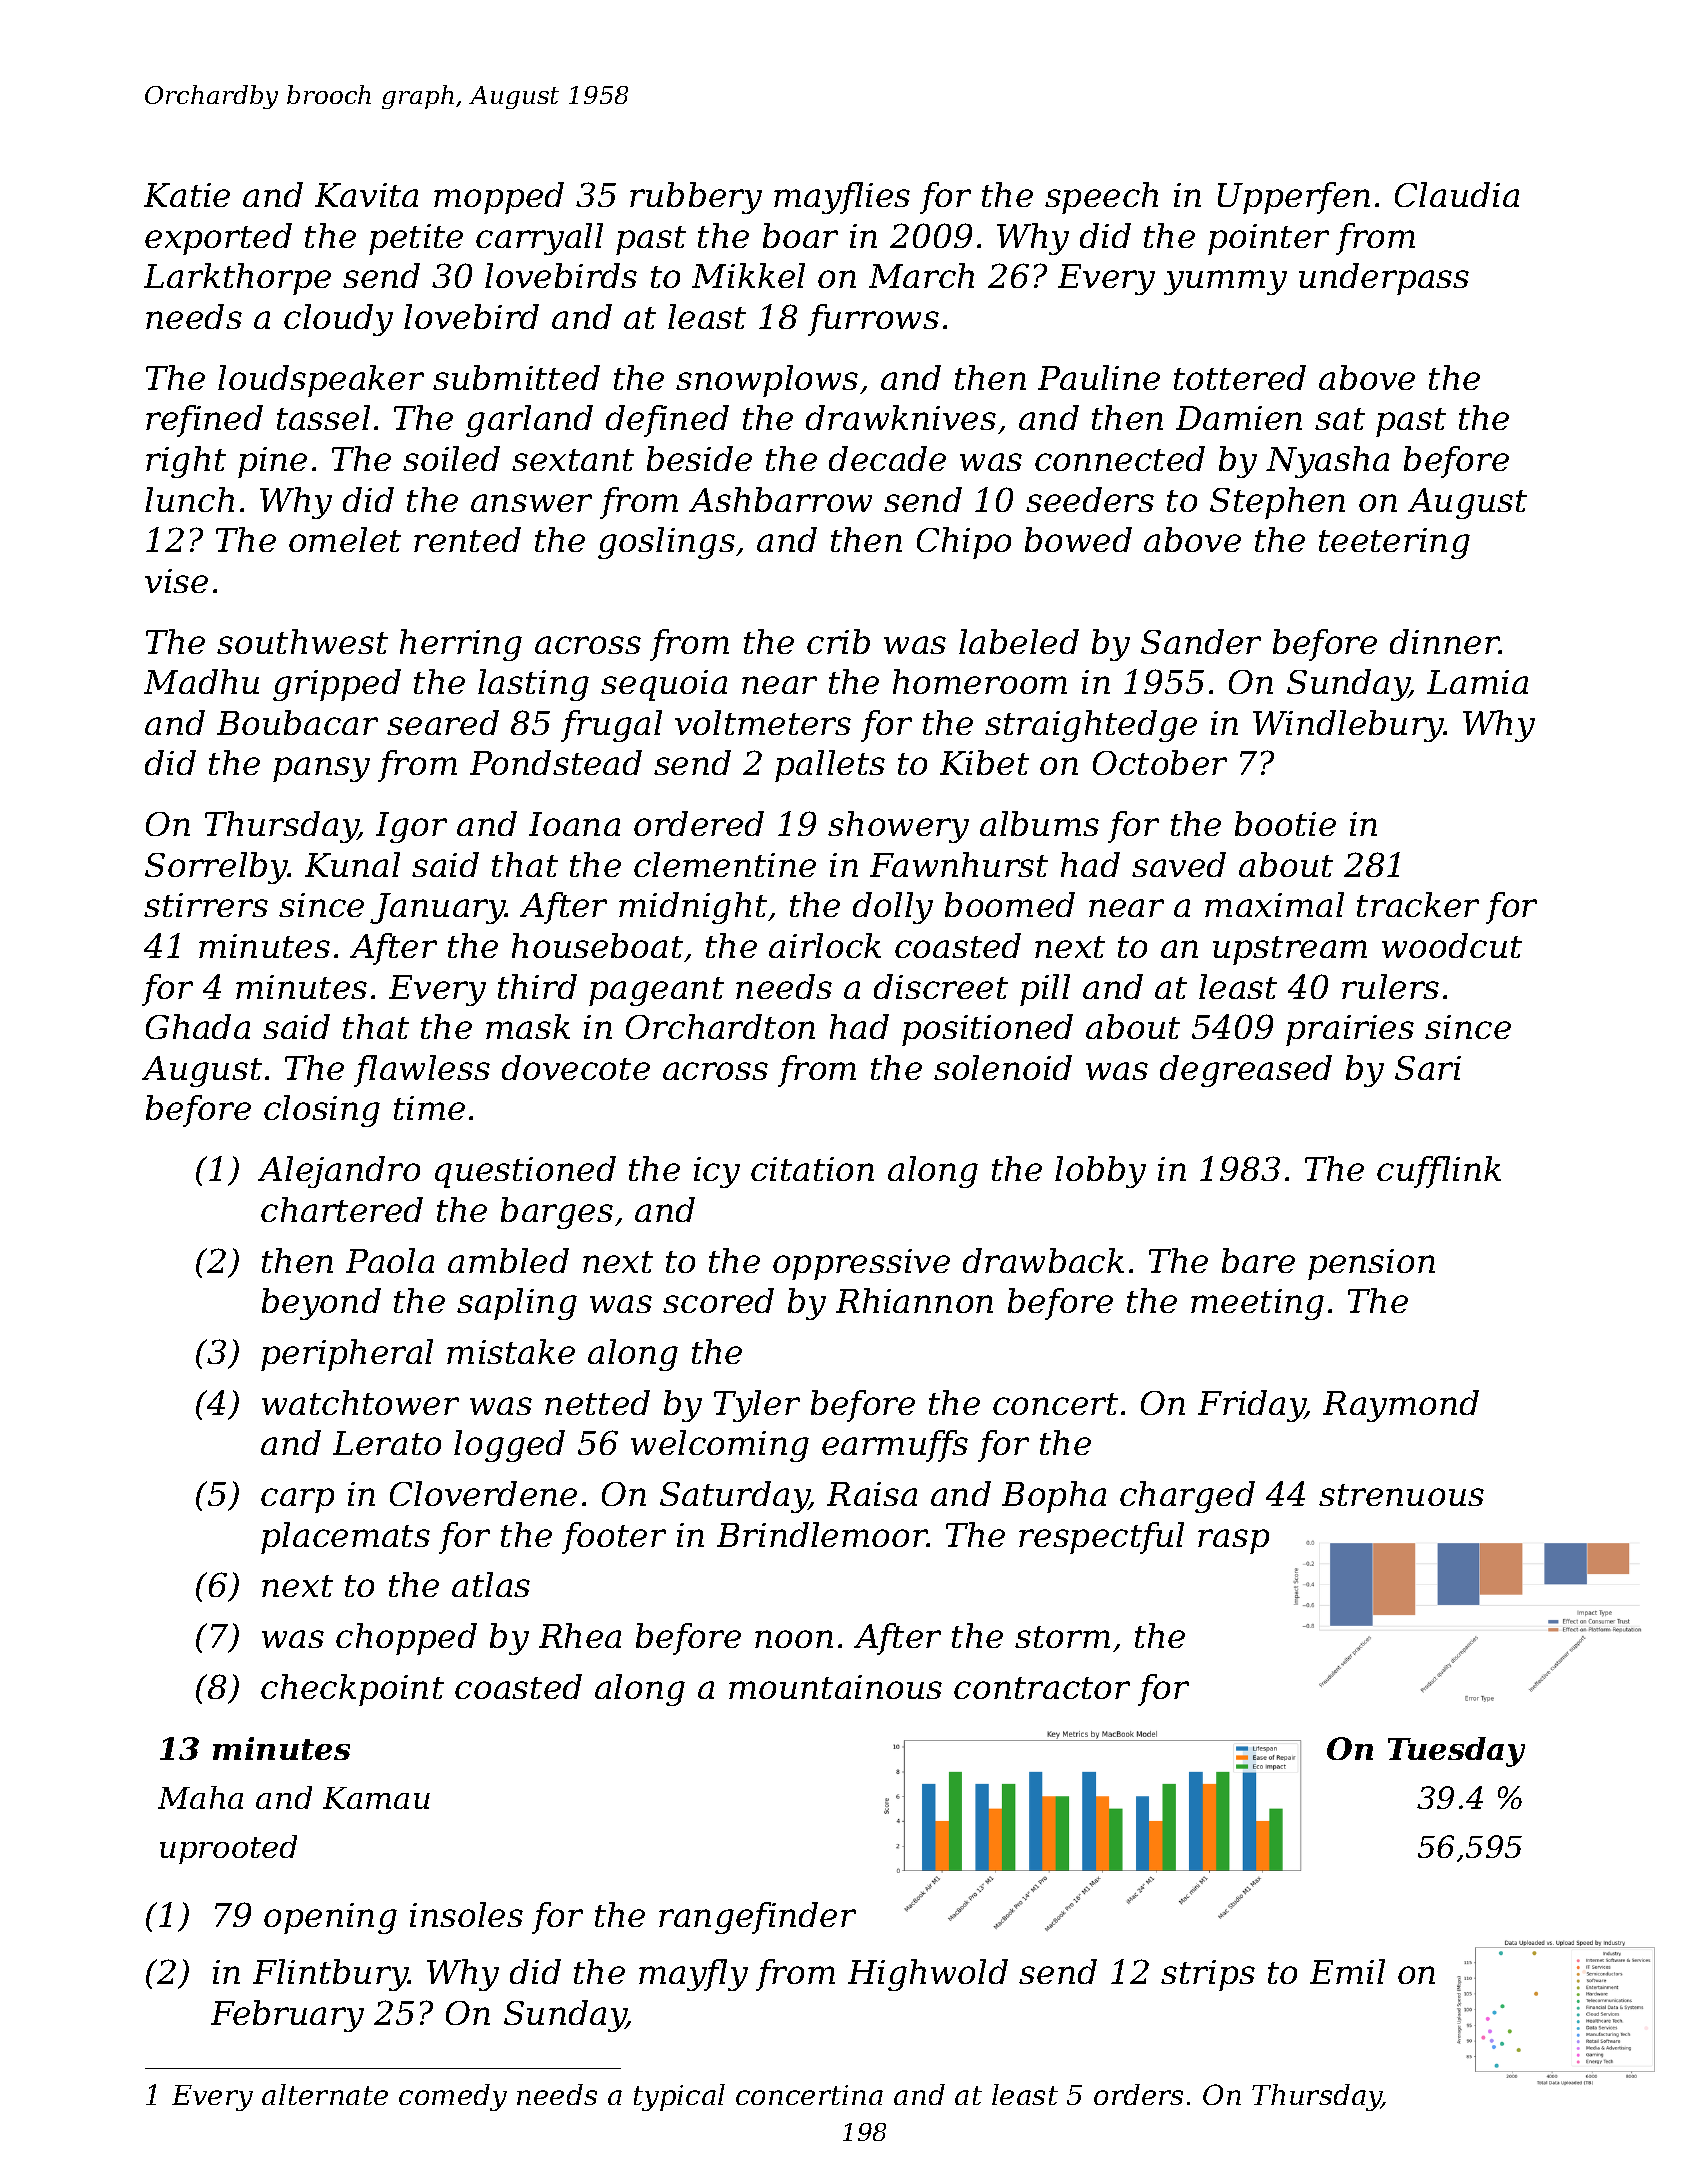 The width and height of the screenshot is (1683, 2178). Describe the element at coordinates (835, 1687) in the screenshot. I see `mountainous` at that location.
